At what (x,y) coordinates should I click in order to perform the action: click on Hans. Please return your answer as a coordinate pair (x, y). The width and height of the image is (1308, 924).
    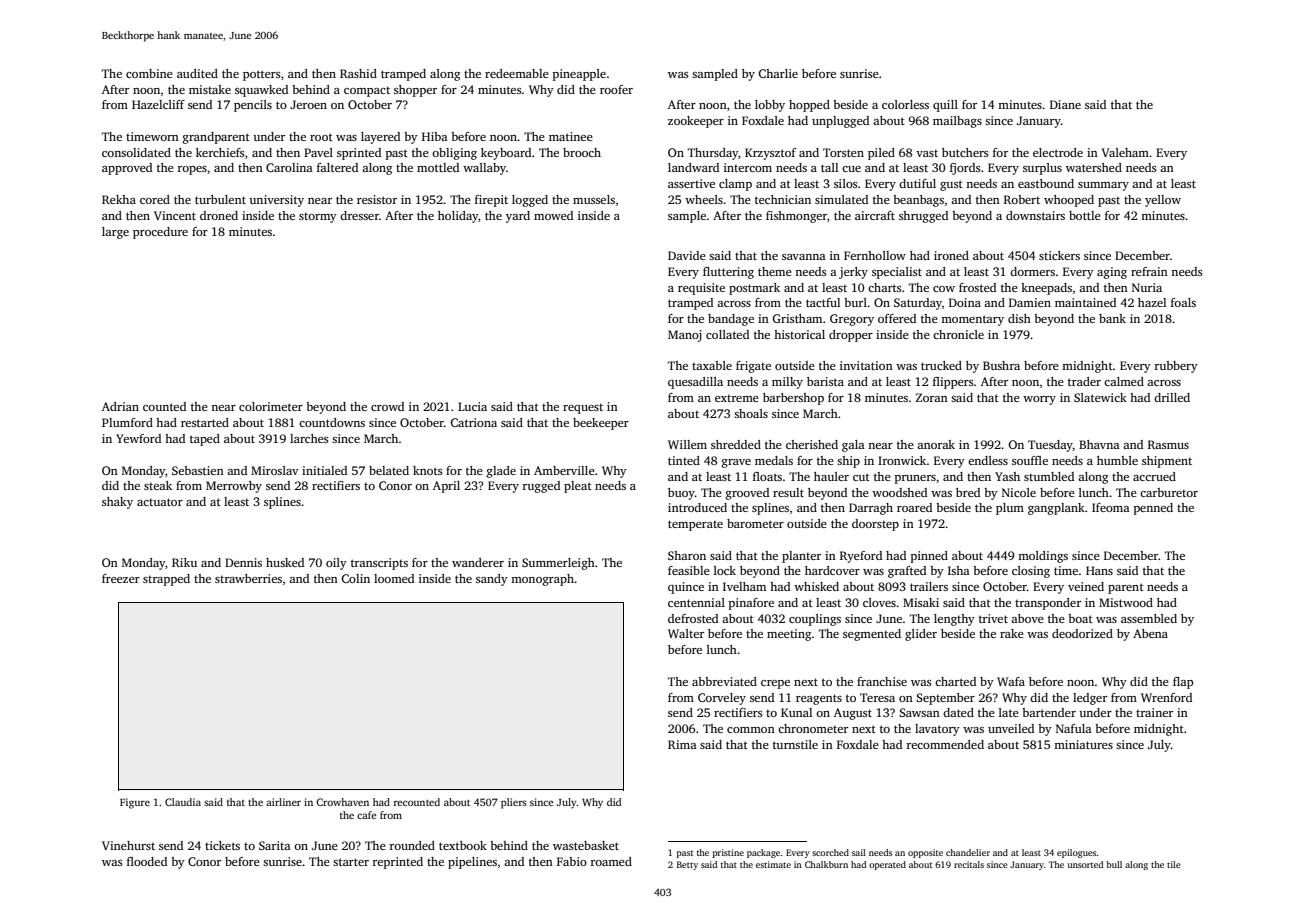
    Looking at the image, I should click on (1099, 570).
